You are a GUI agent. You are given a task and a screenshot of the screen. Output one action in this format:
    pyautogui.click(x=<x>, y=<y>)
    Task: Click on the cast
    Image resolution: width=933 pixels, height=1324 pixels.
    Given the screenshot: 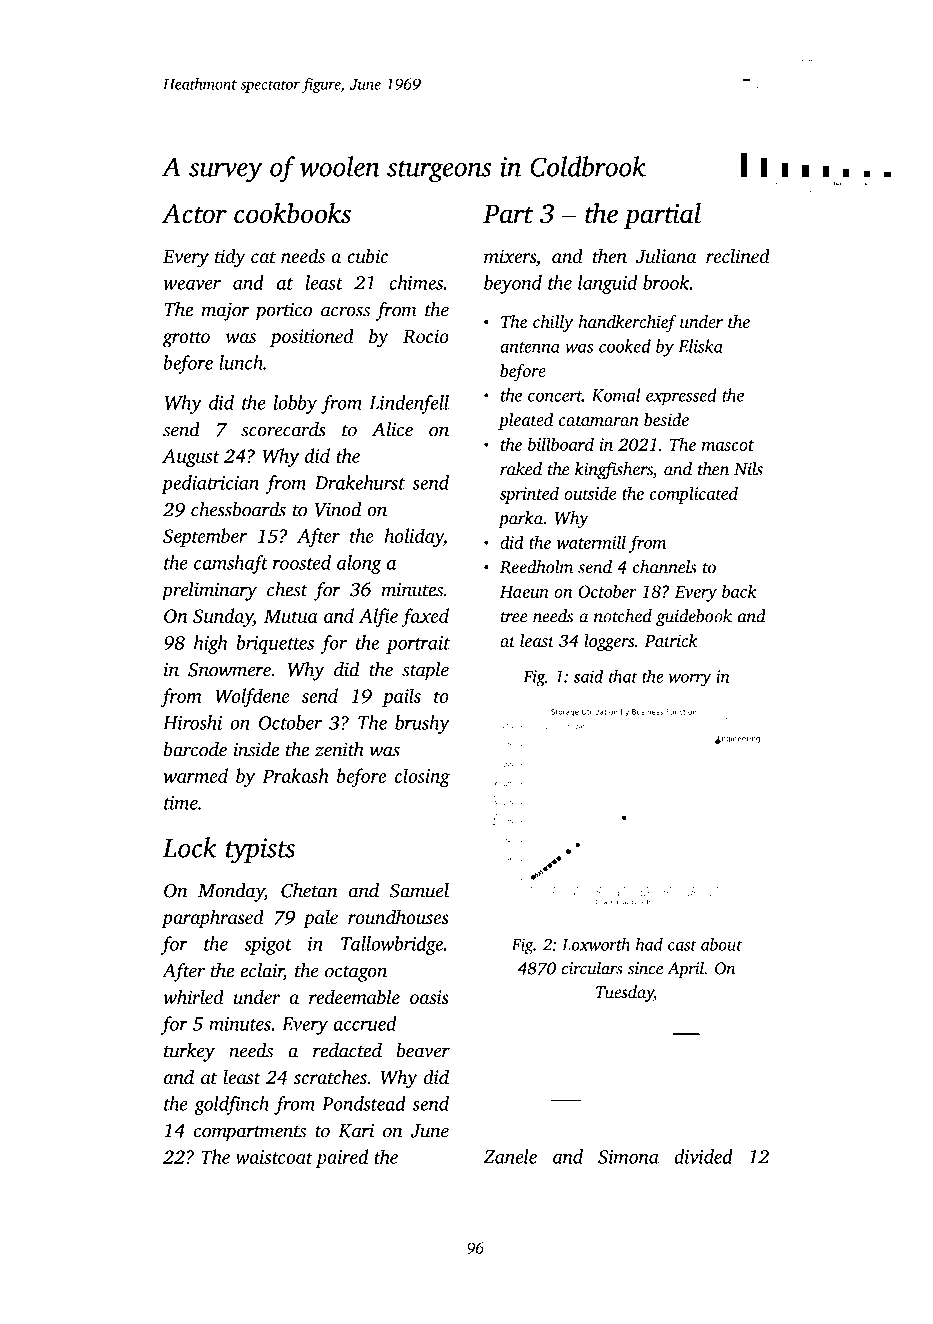 What is the action you would take?
    pyautogui.click(x=682, y=945)
